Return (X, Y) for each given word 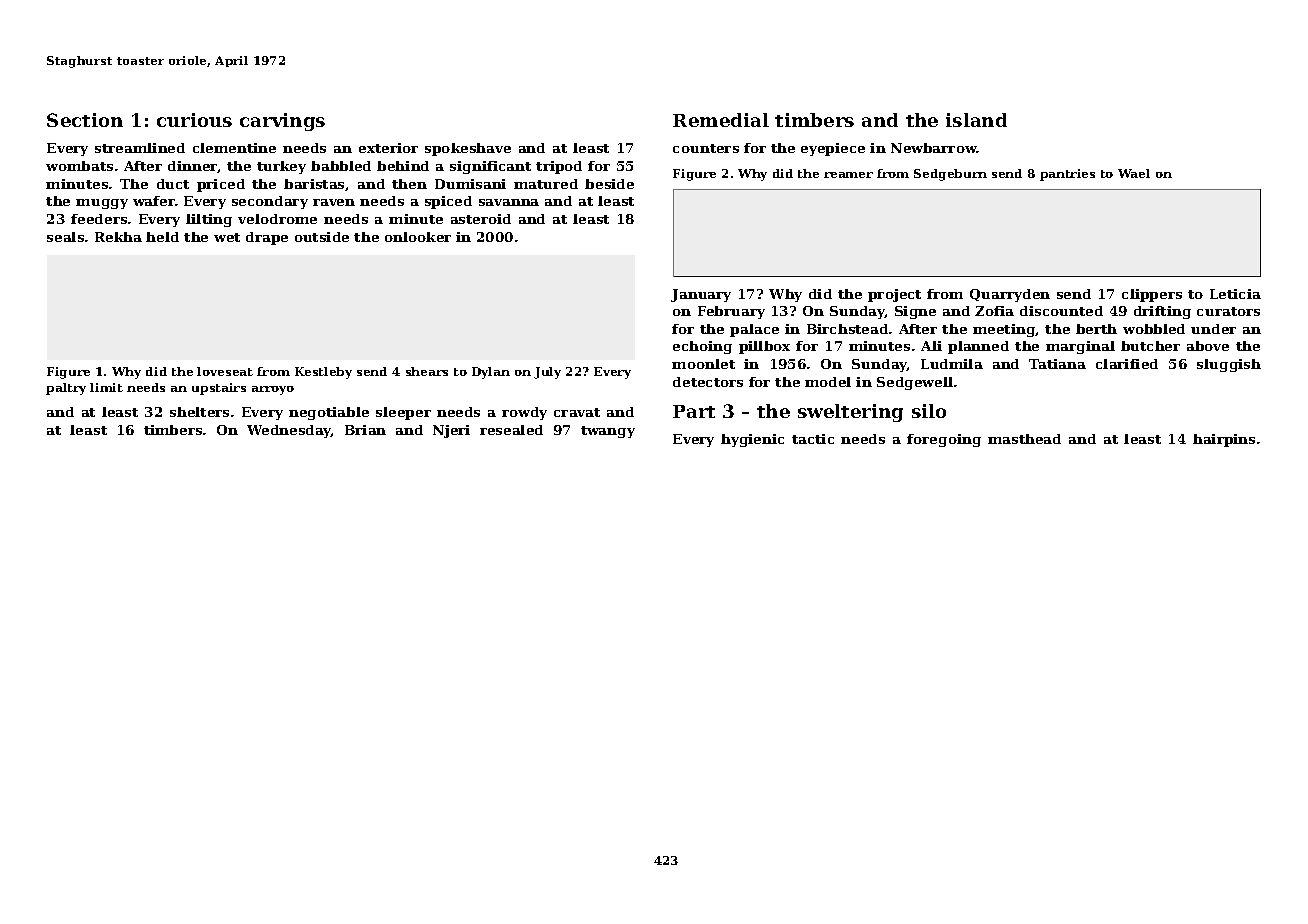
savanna (509, 202)
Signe (915, 312)
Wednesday (289, 431)
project (894, 295)
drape (267, 238)
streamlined (140, 148)
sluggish (1229, 365)
